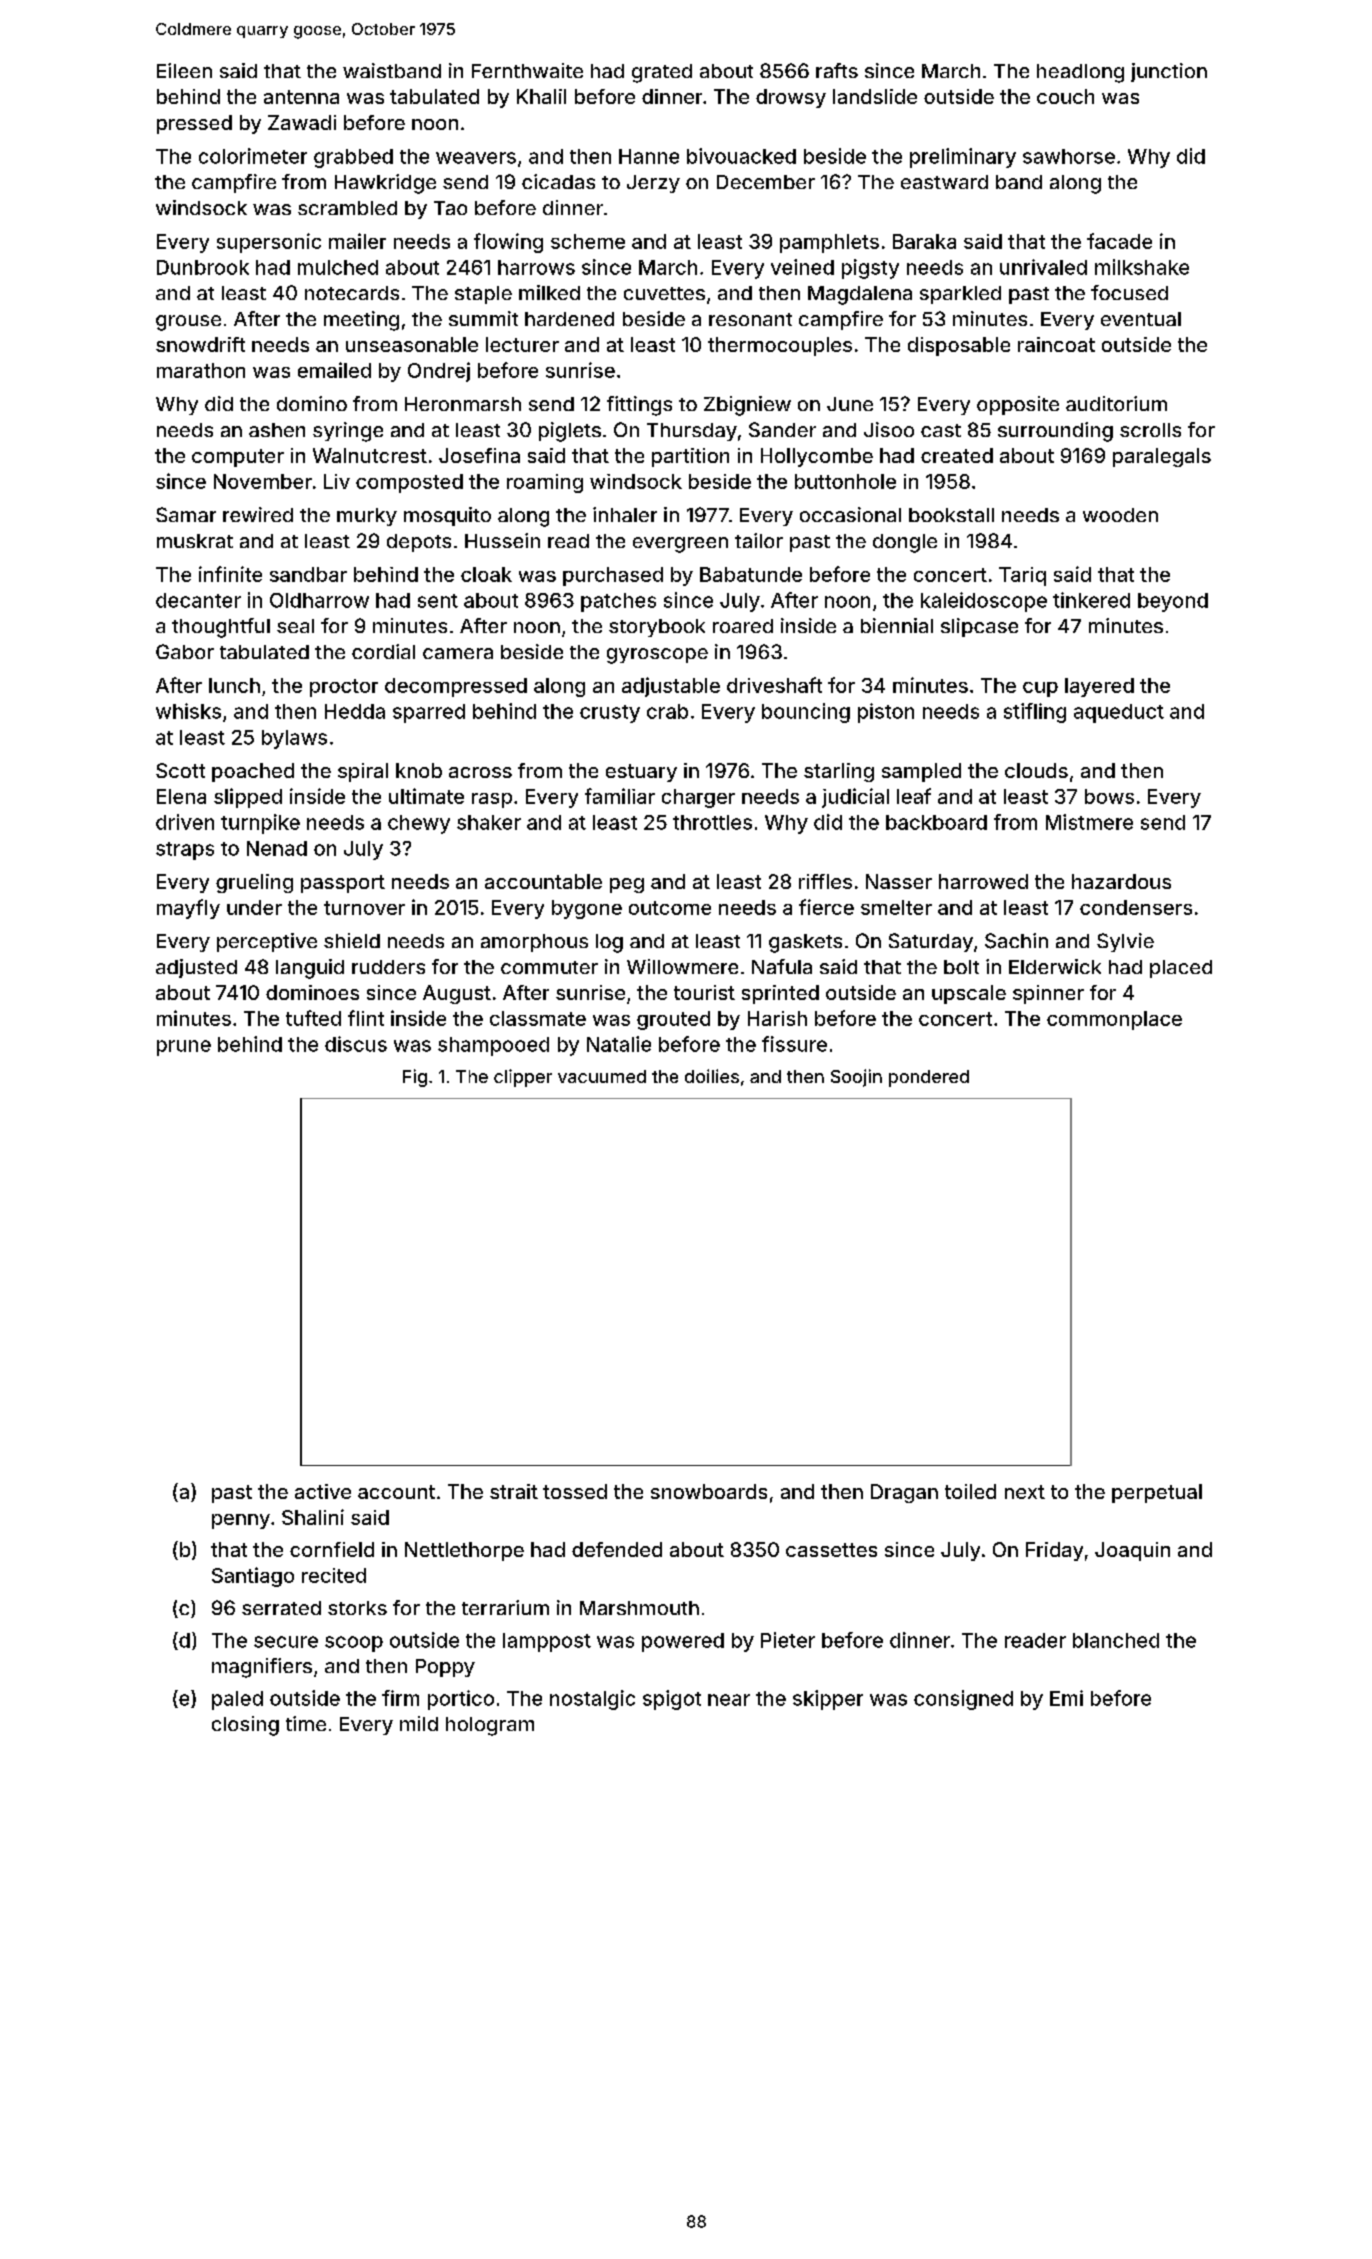 Image resolution: width=1372 pixels, height=2259 pixels. What do you see at coordinates (1066, 1698) in the page?
I see `Emi` at bounding box center [1066, 1698].
